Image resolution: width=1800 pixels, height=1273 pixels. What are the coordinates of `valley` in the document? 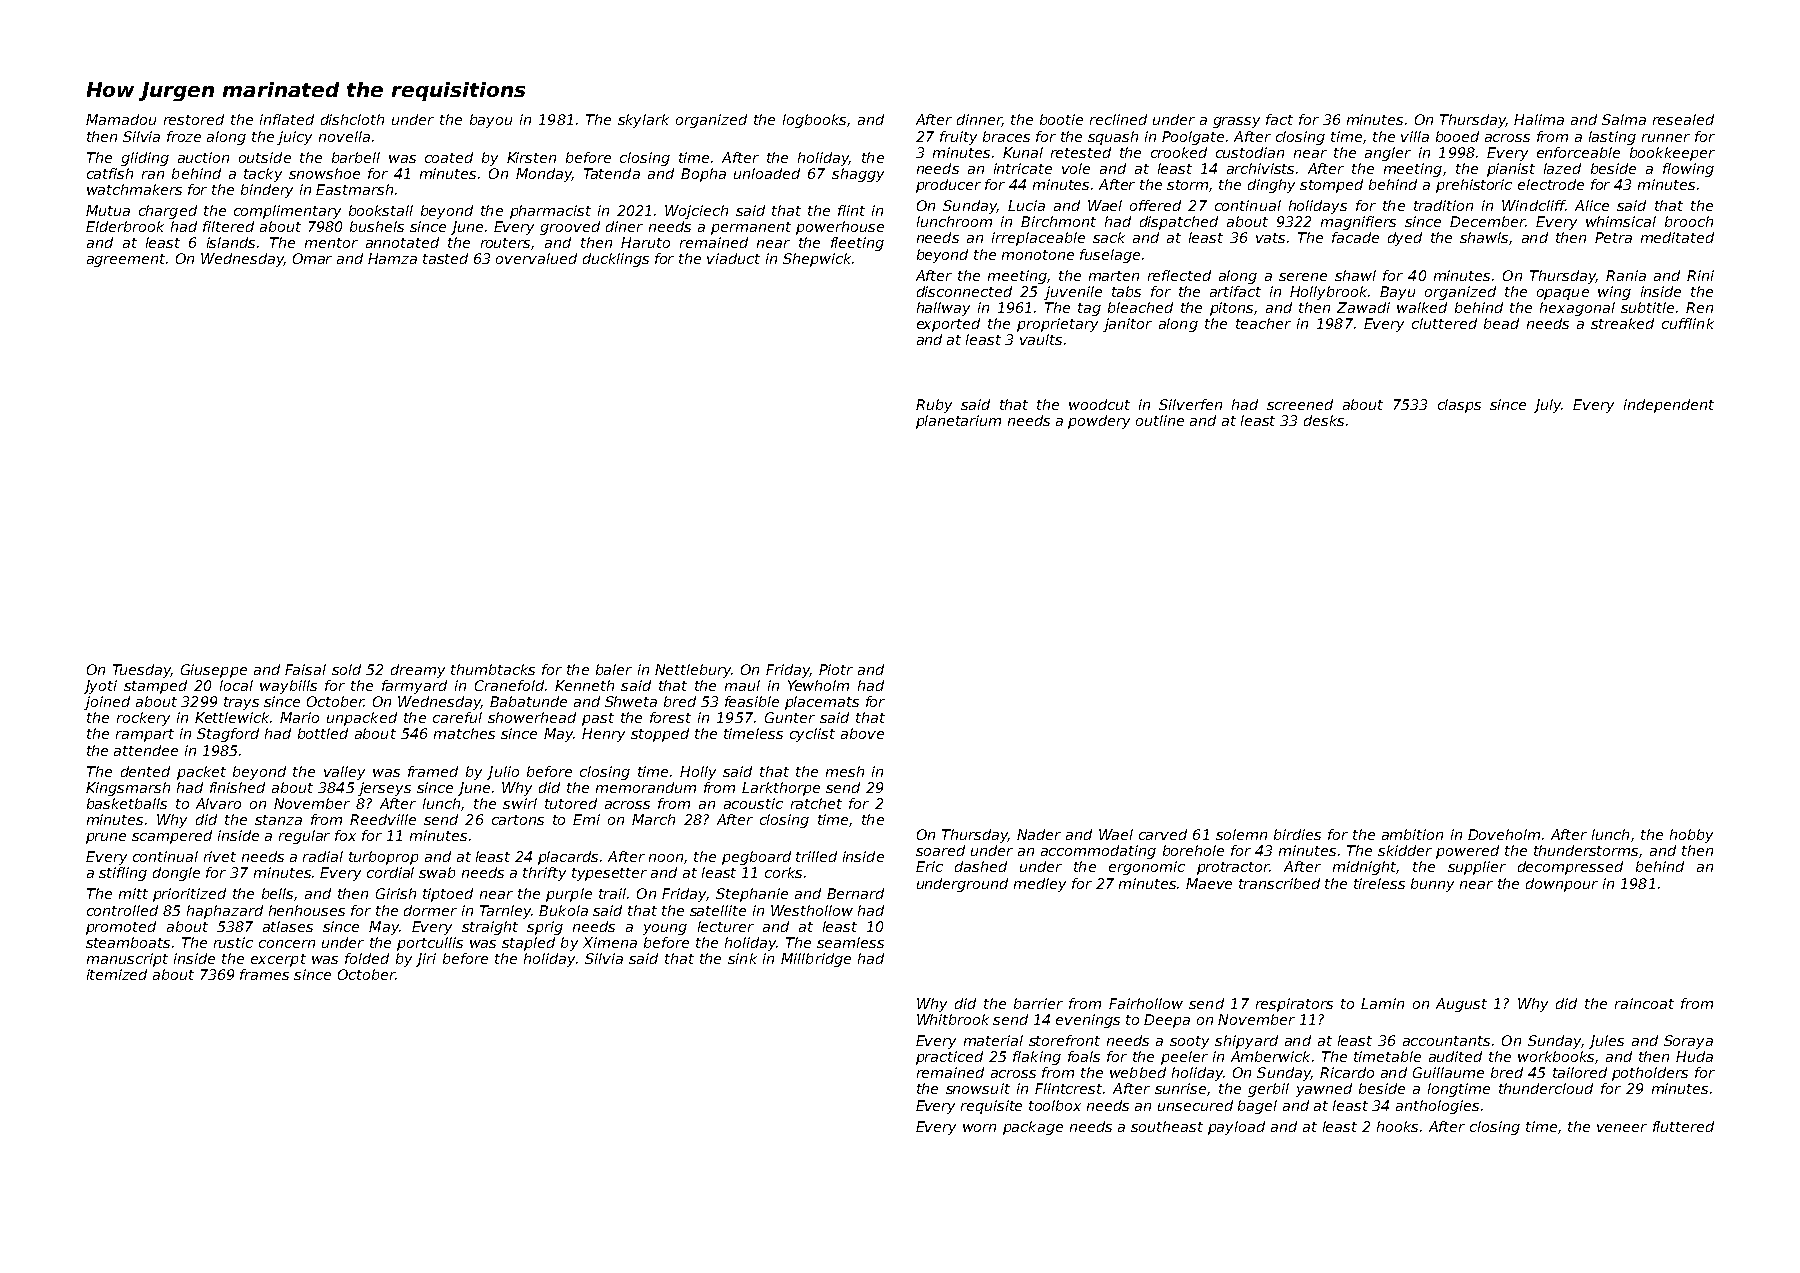 It's located at (344, 773).
